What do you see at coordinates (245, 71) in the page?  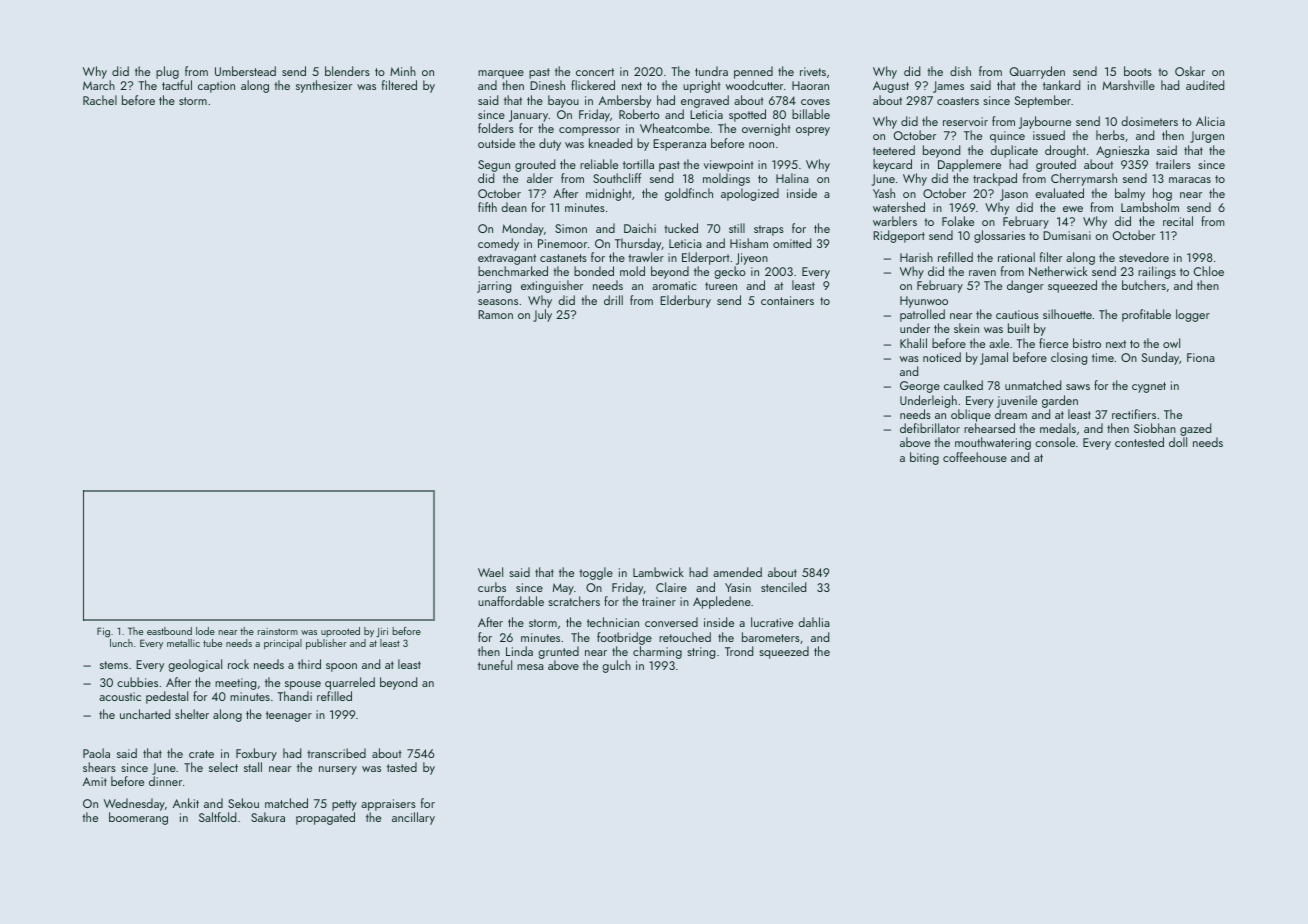 I see `Umberstead` at bounding box center [245, 71].
